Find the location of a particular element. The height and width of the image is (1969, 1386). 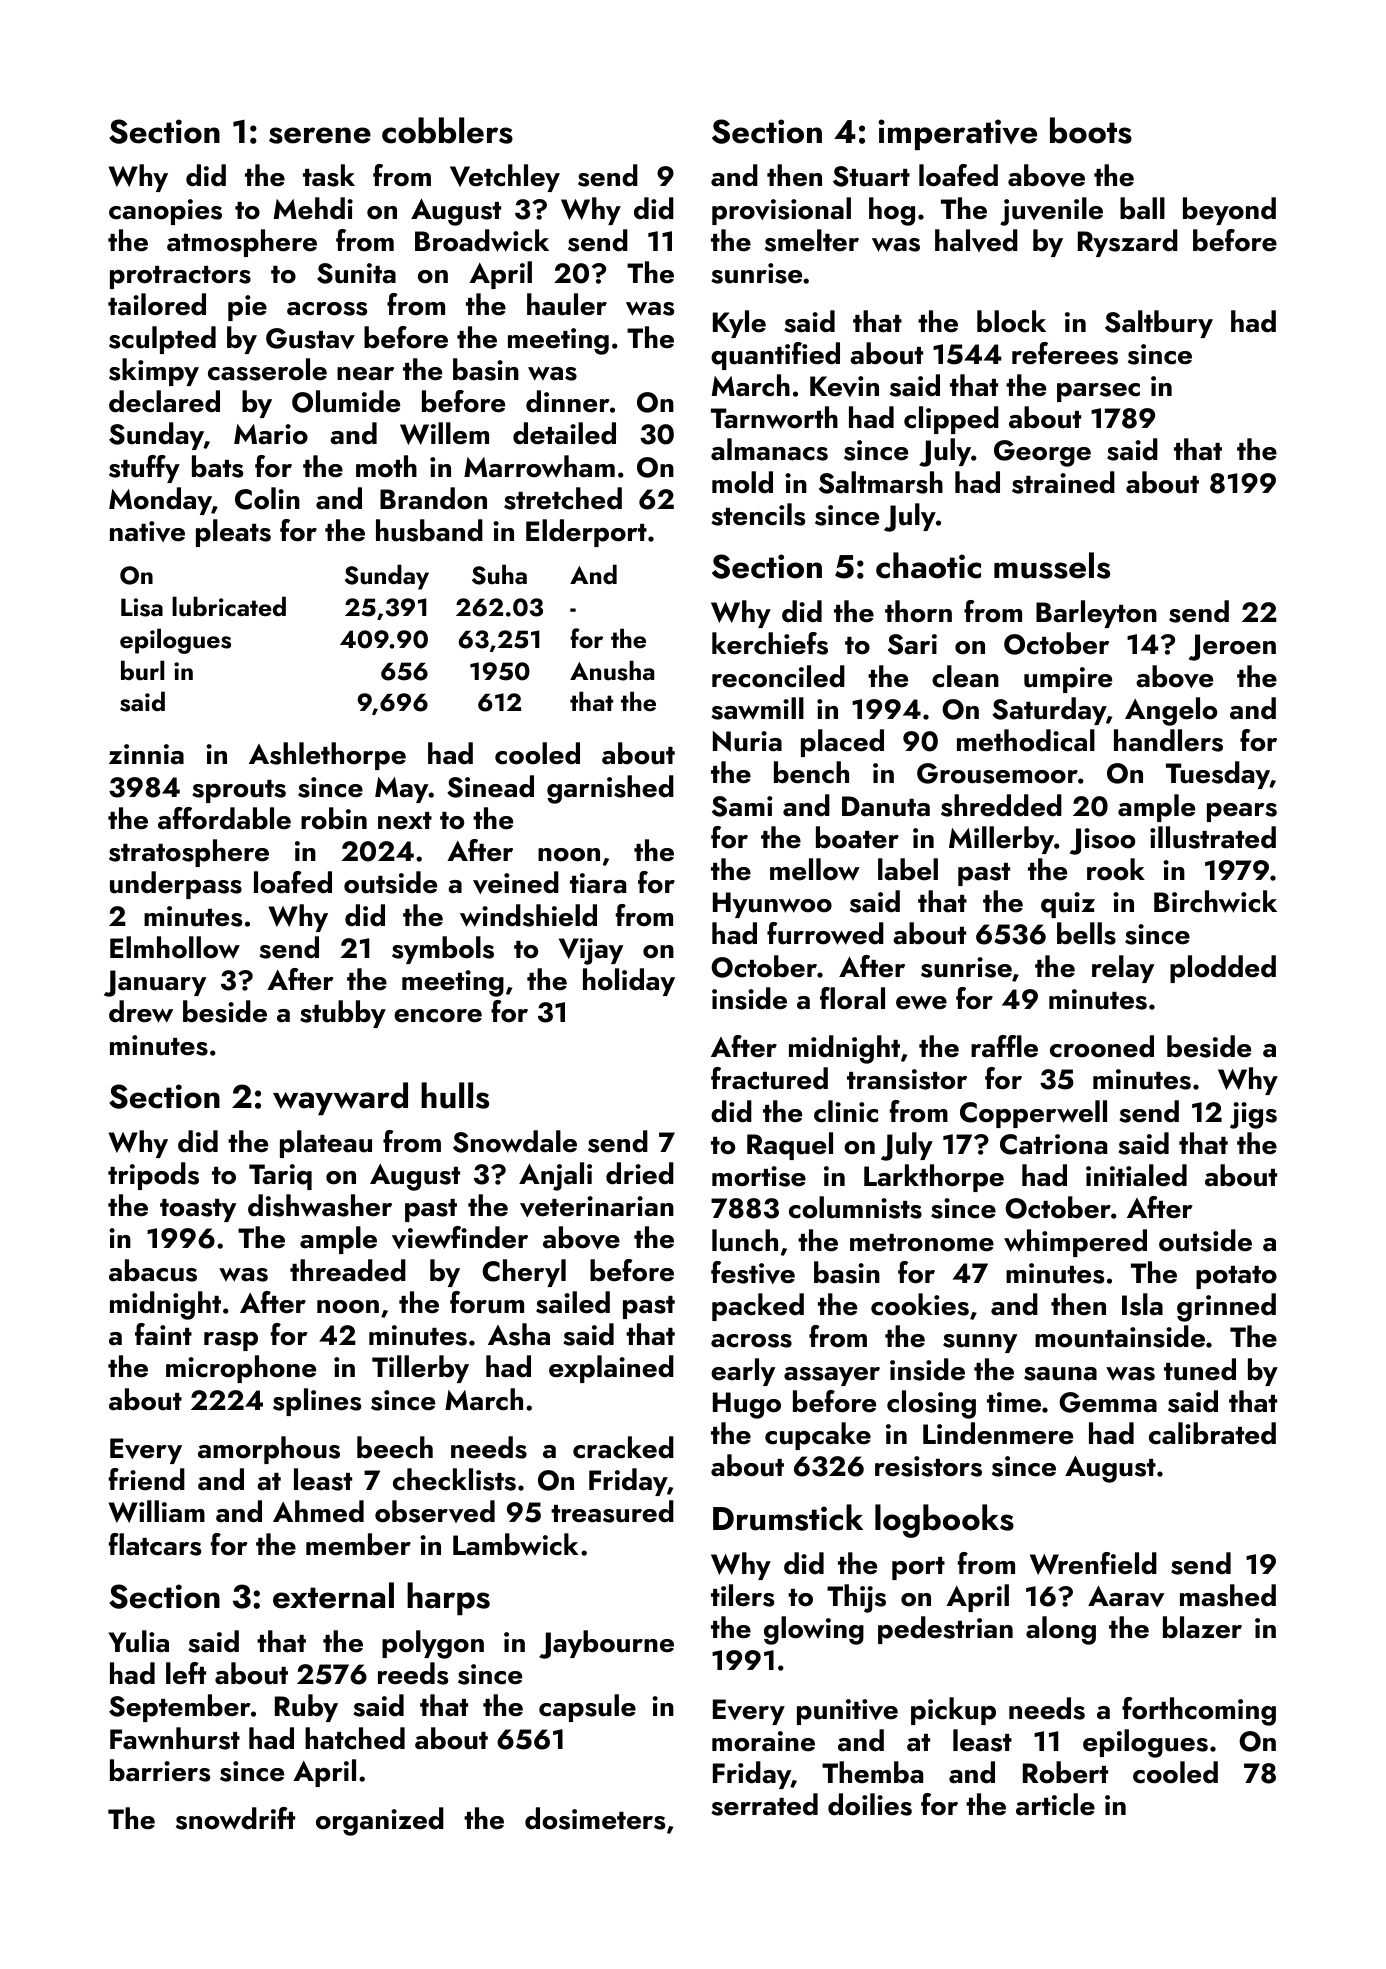

umpire is located at coordinates (1068, 680).
